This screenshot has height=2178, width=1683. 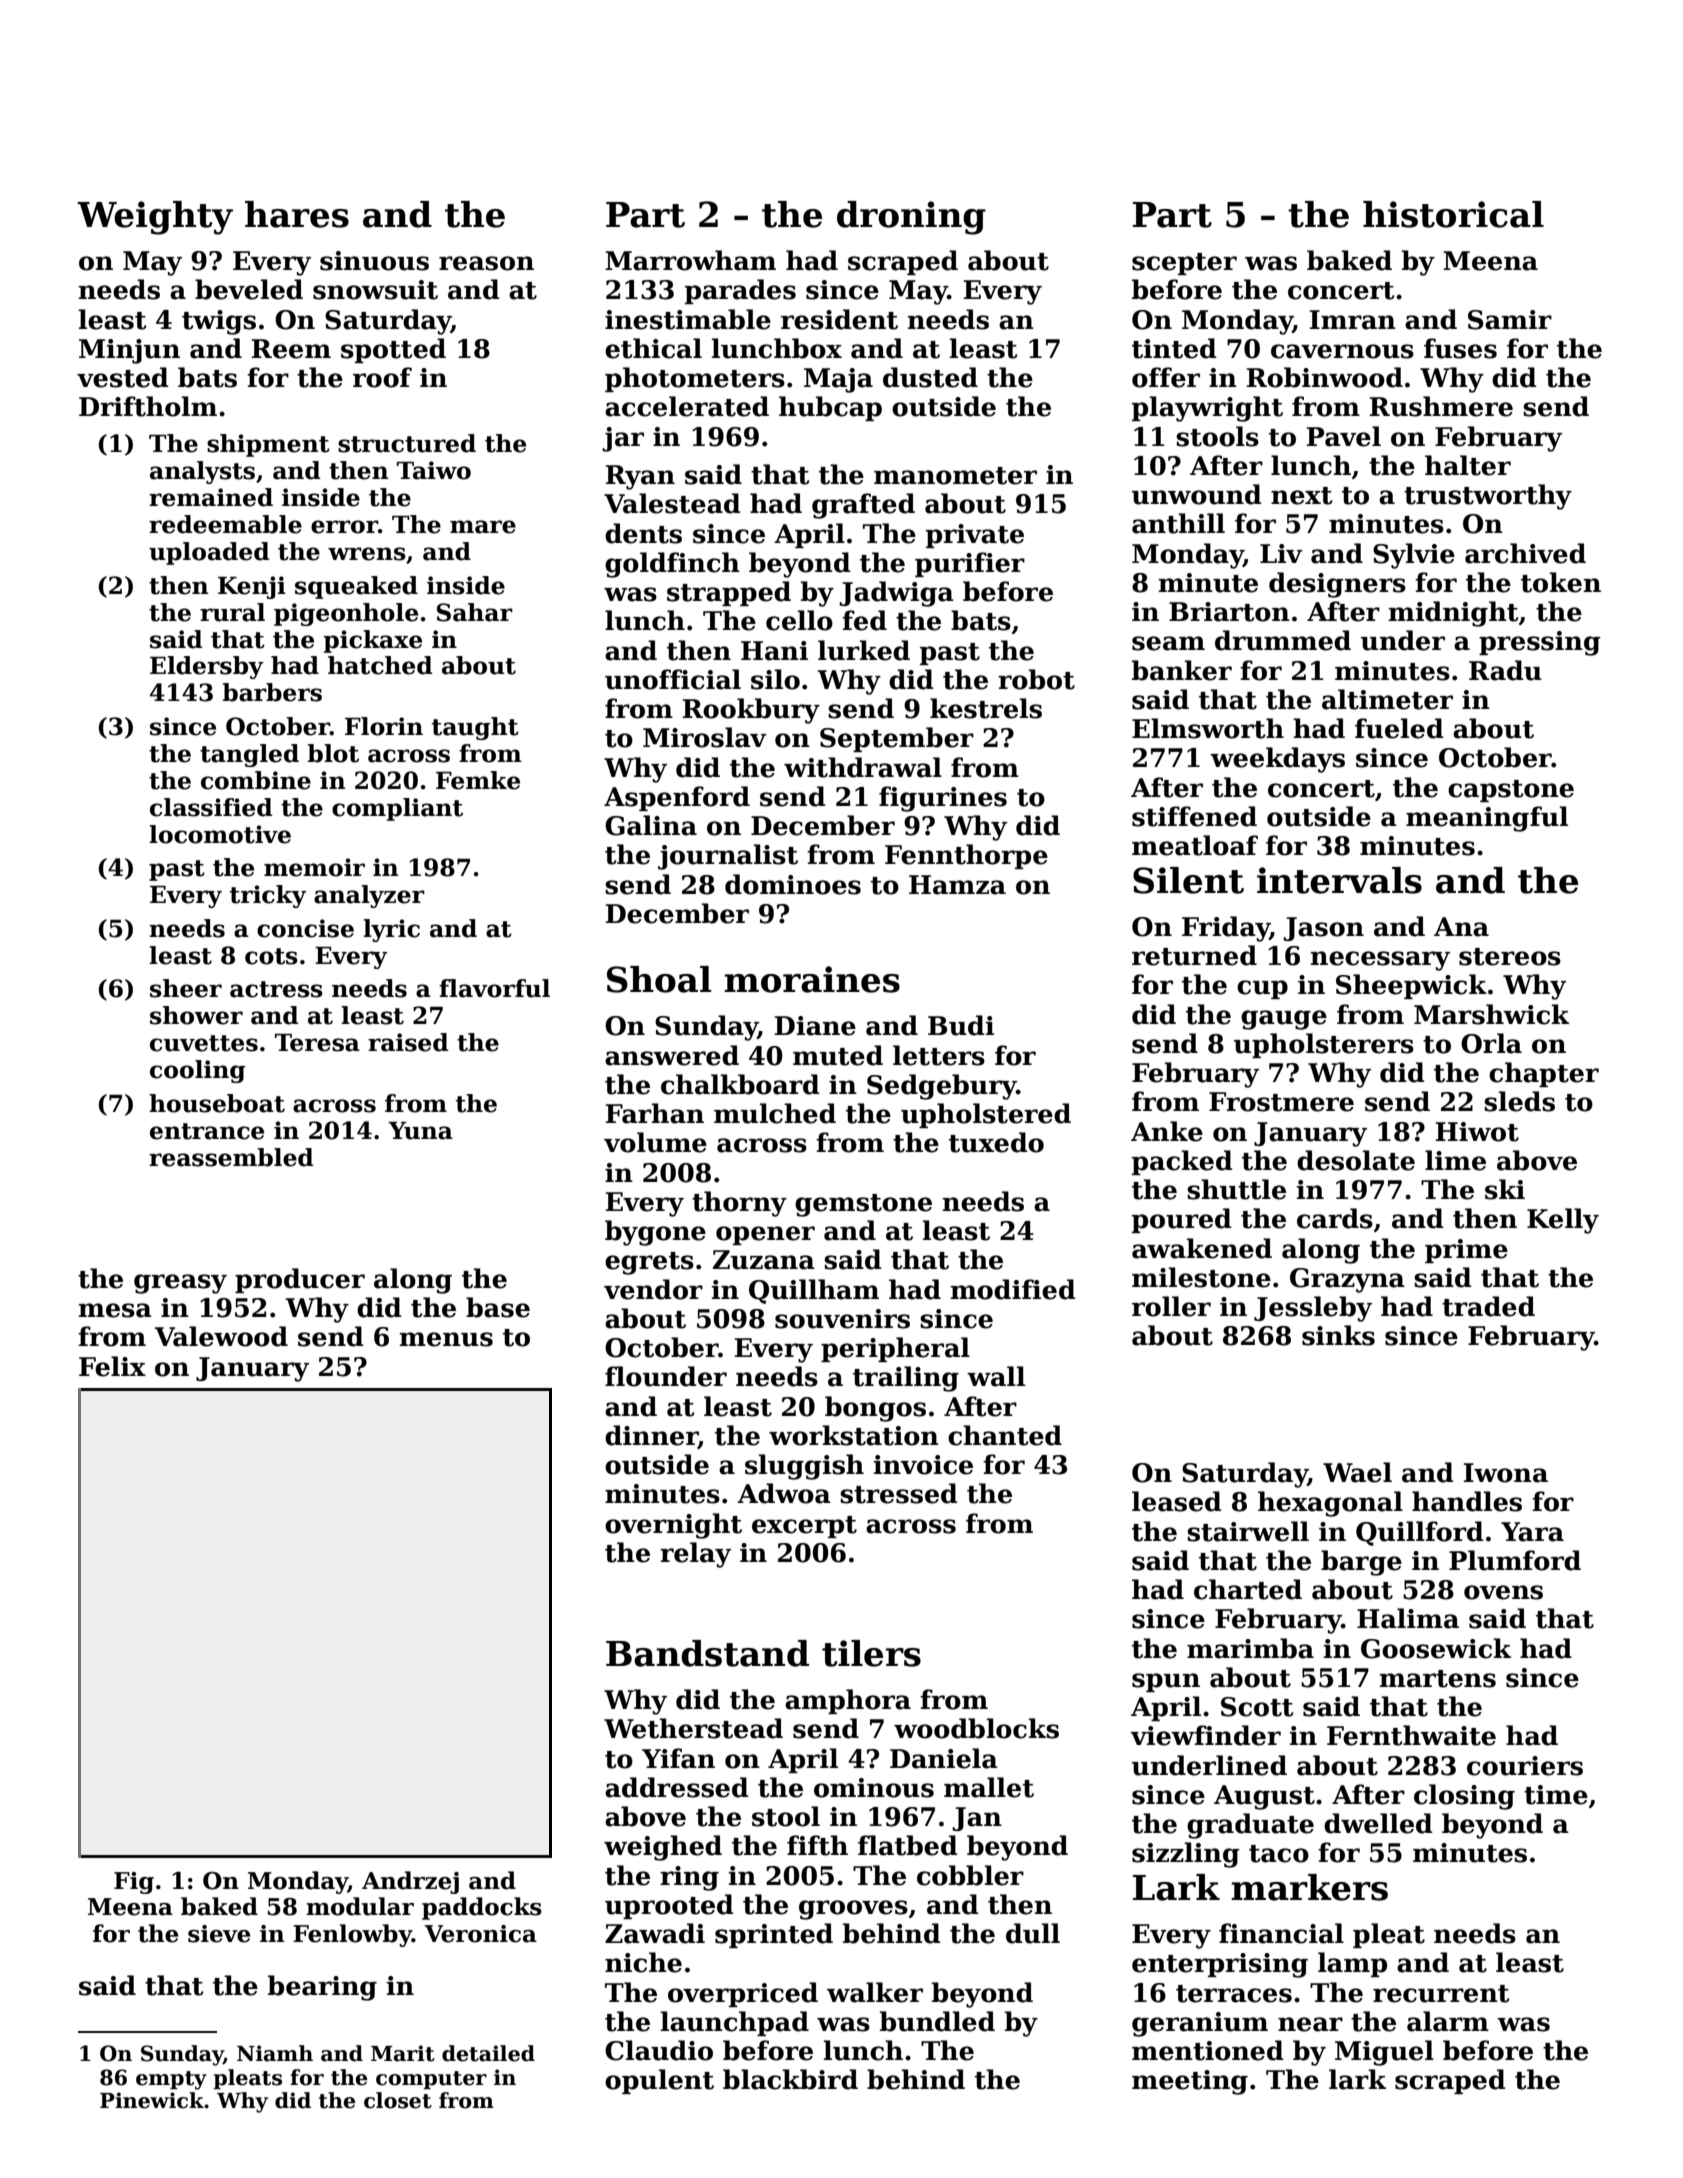 What do you see at coordinates (911, 218) in the screenshot?
I see `droning` at bounding box center [911, 218].
